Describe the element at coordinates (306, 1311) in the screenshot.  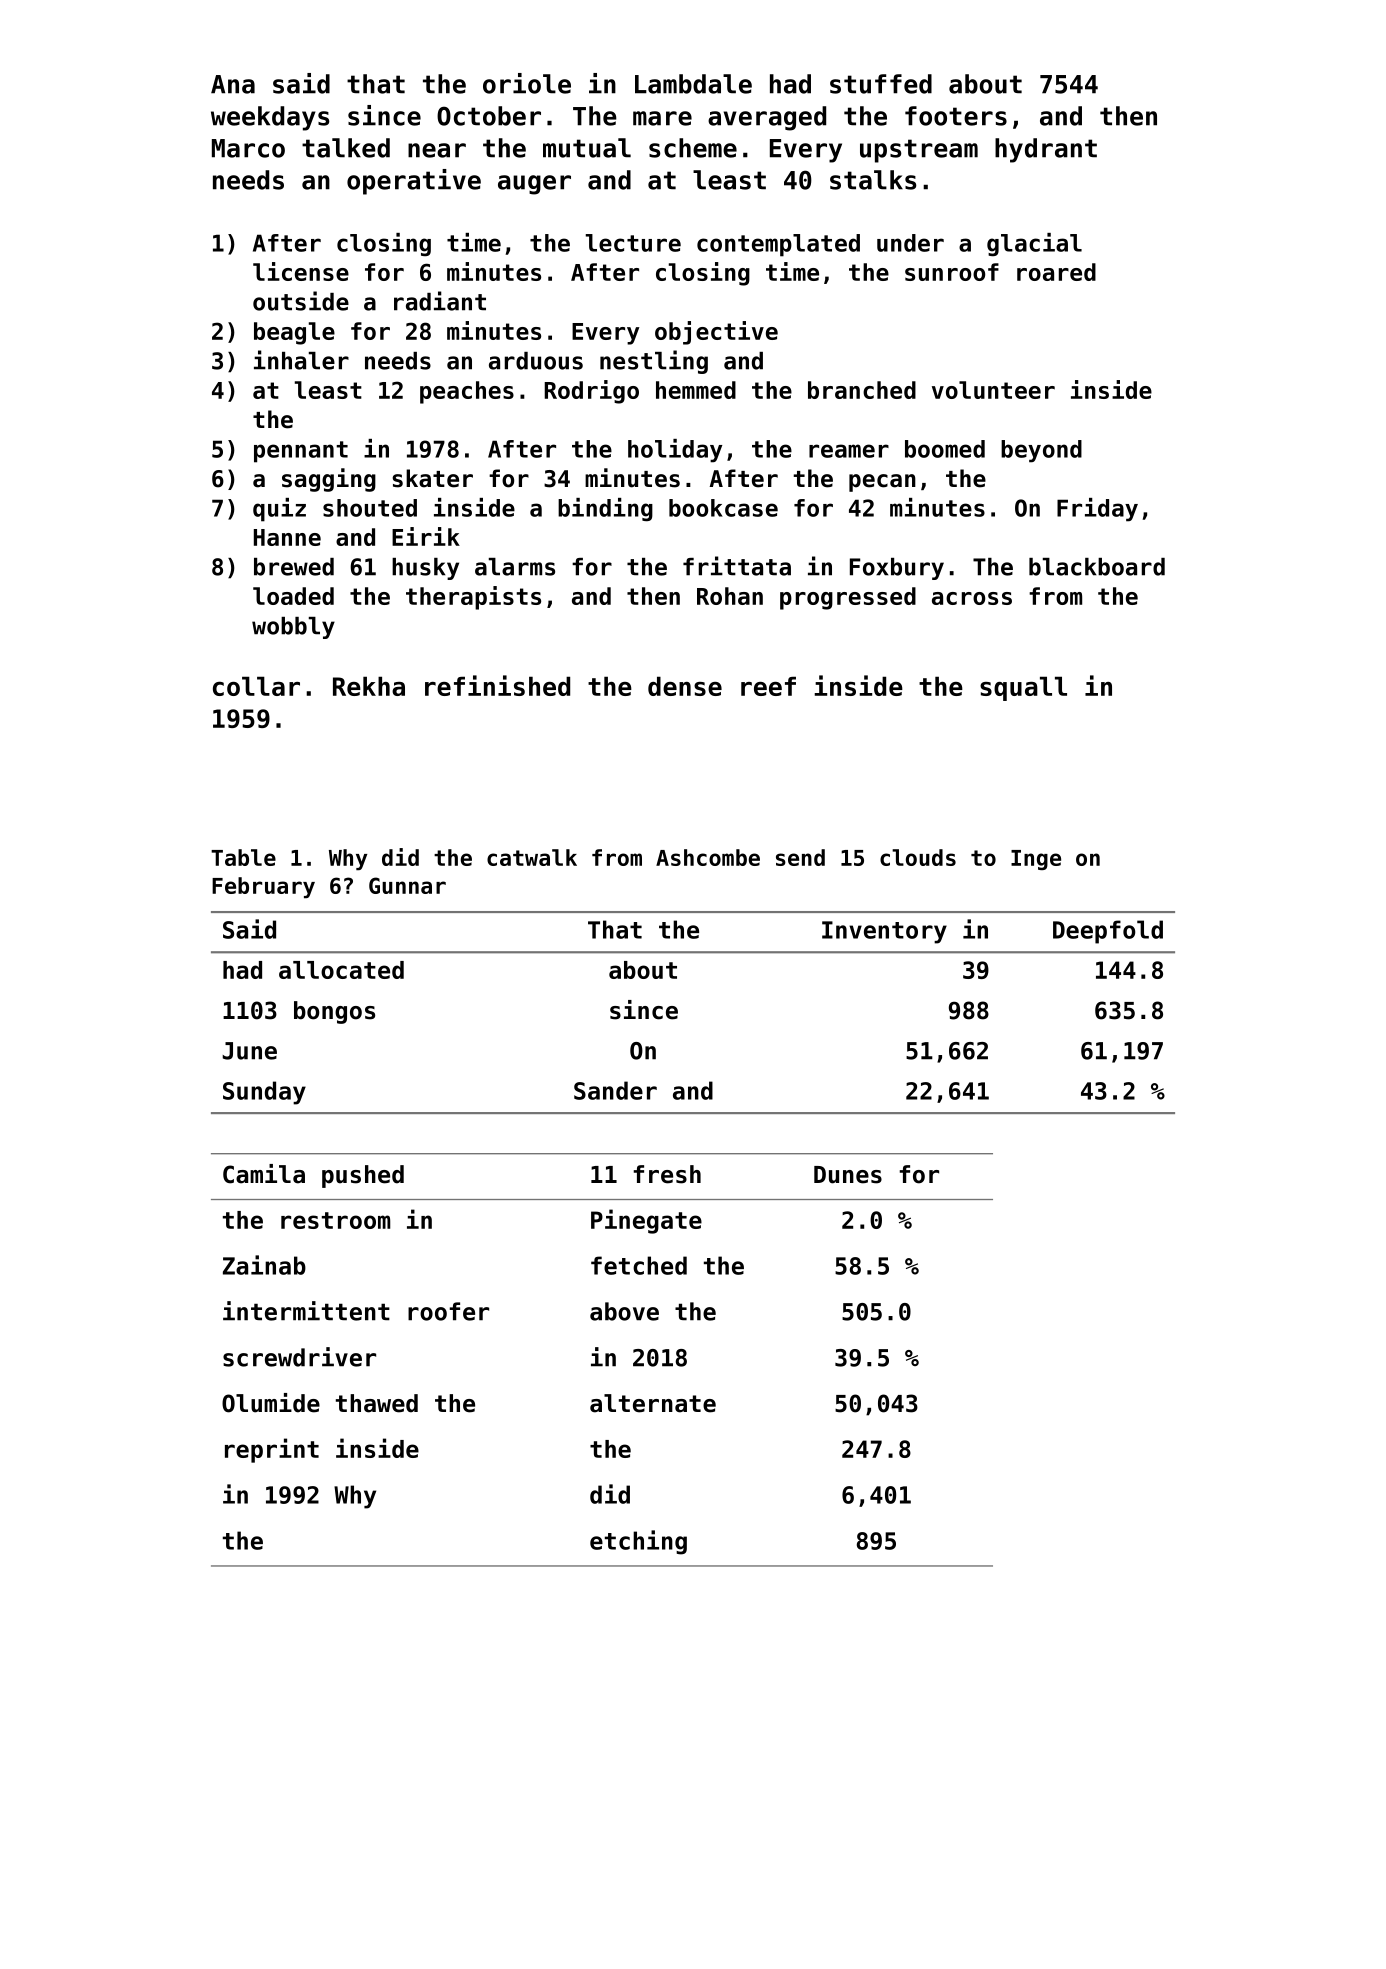
I see `intermittent` at that location.
